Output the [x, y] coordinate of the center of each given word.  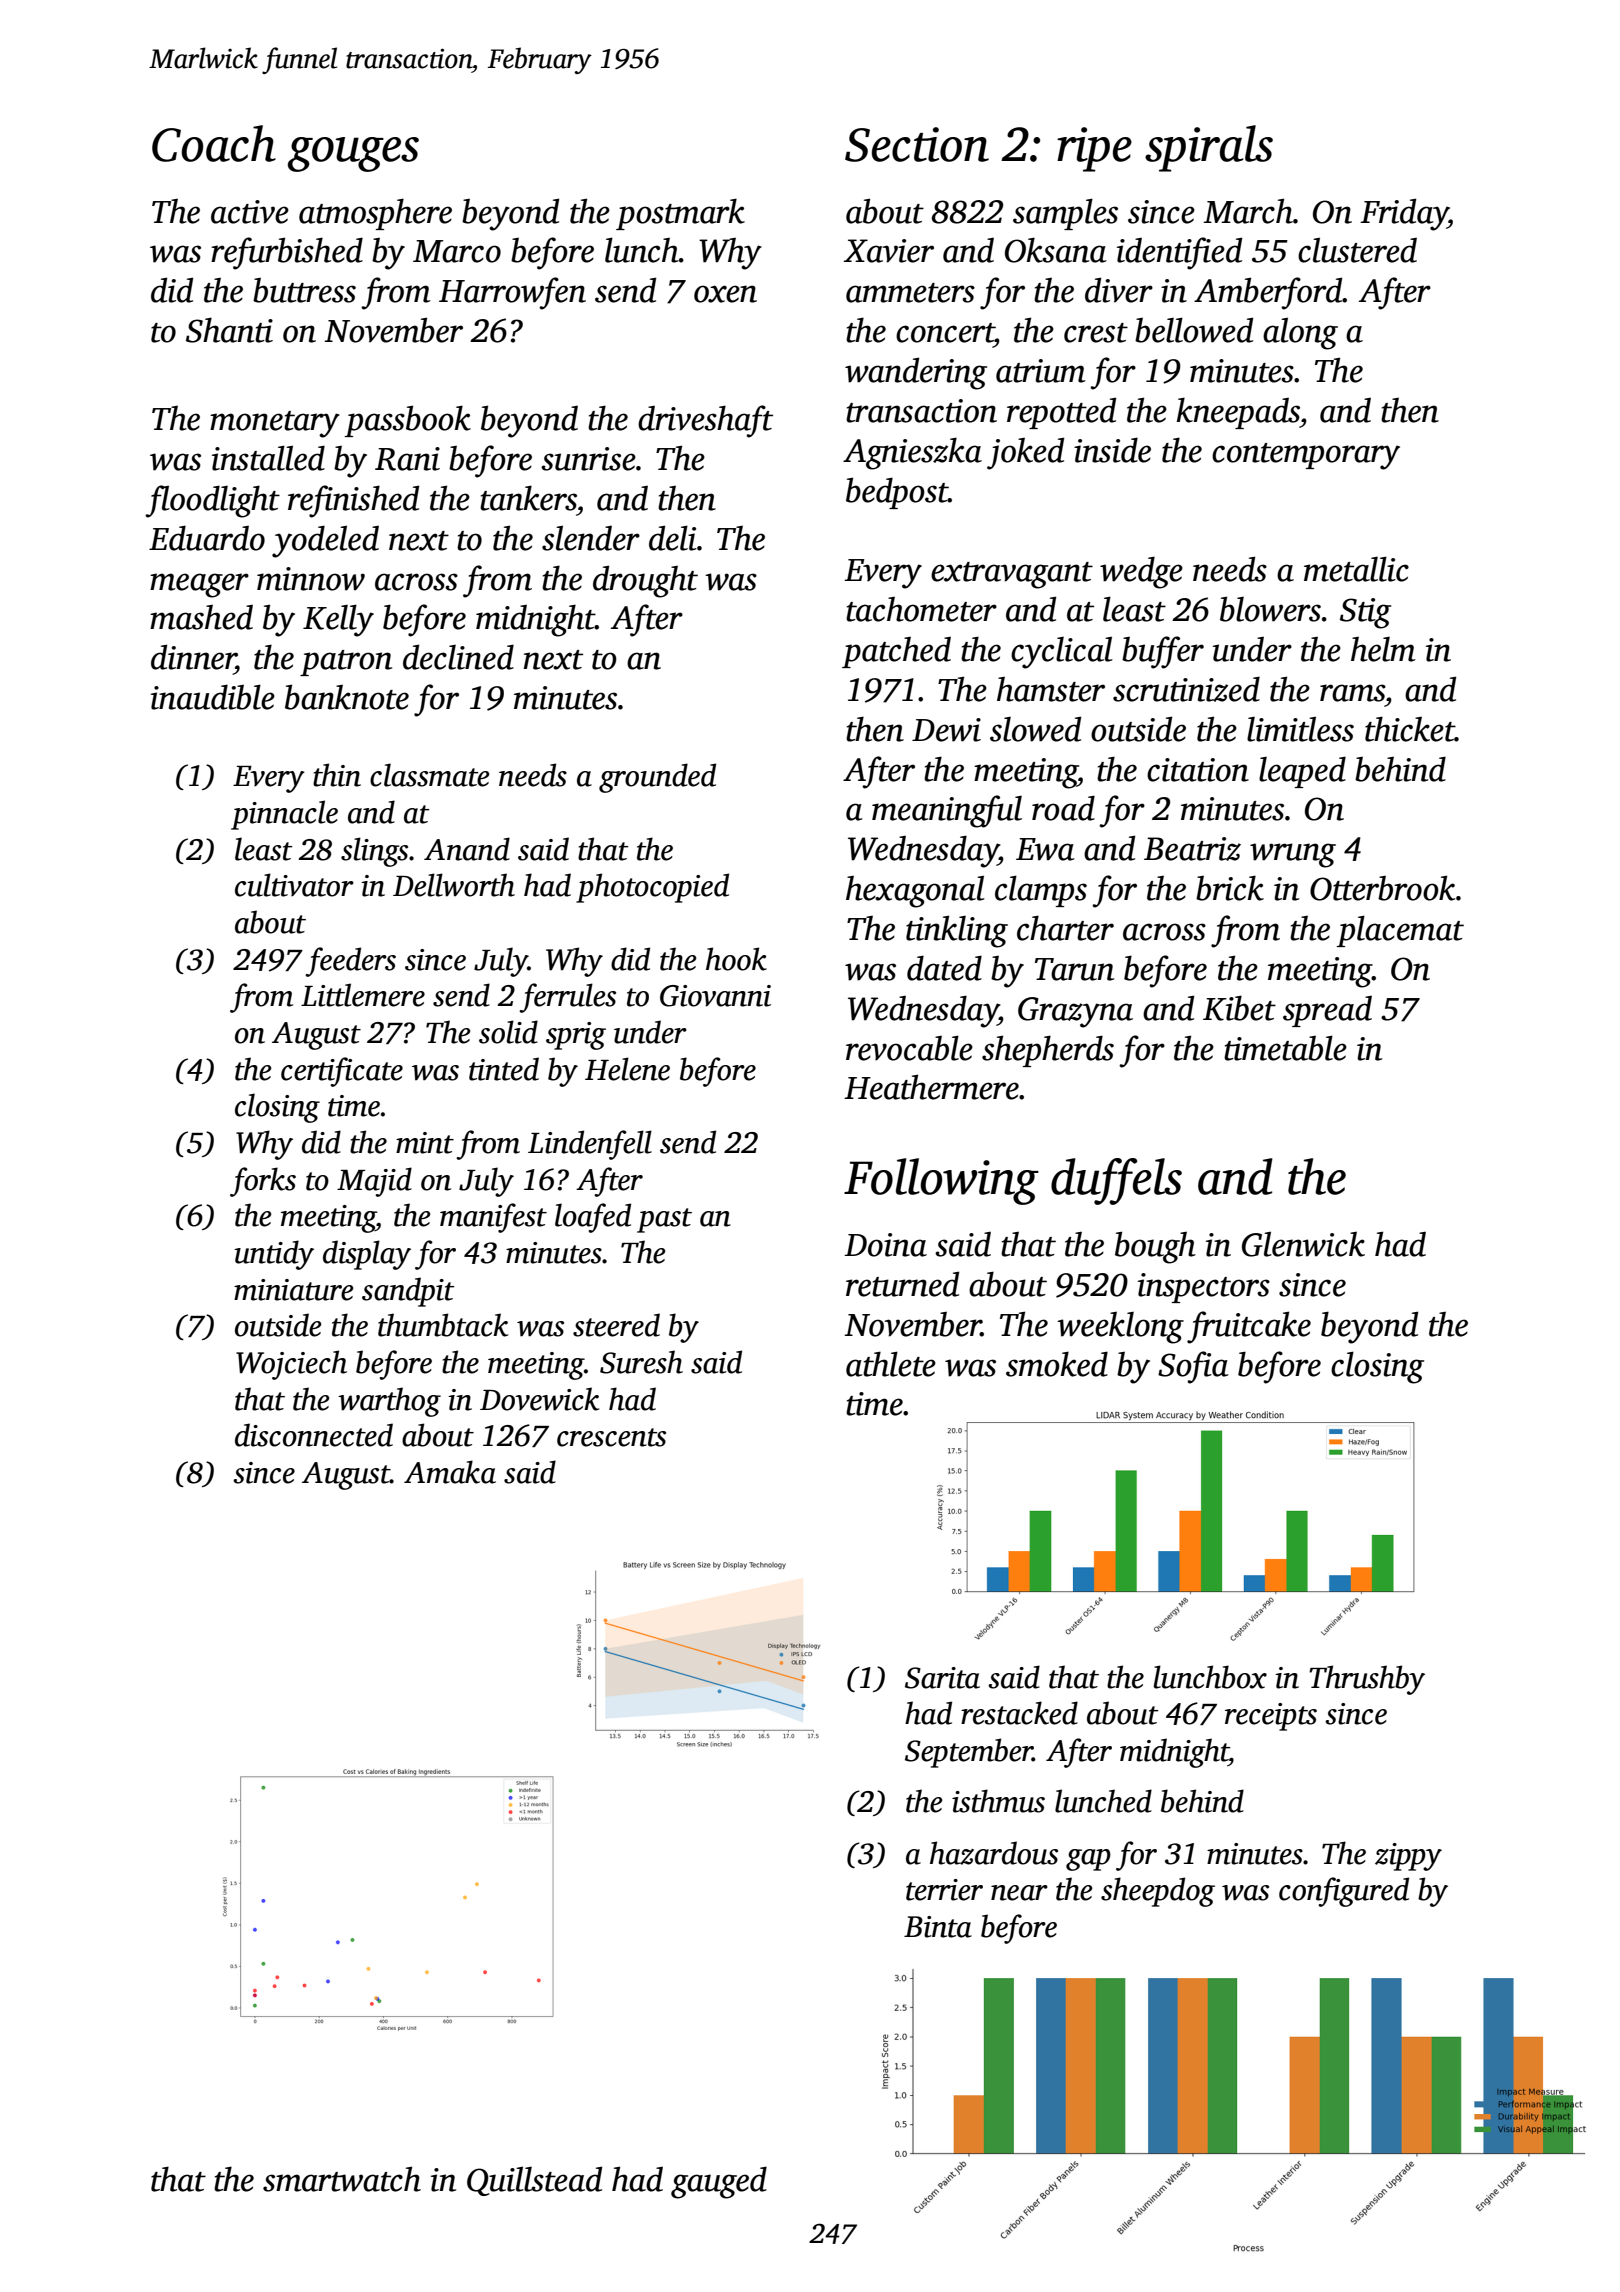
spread [1327, 1011]
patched [896, 652]
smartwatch [342, 2179]
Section [917, 144]
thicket [1410, 729]
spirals [1209, 148]
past [664, 1220]
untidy [274, 1255]
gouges [353, 154]
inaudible [213, 697]
